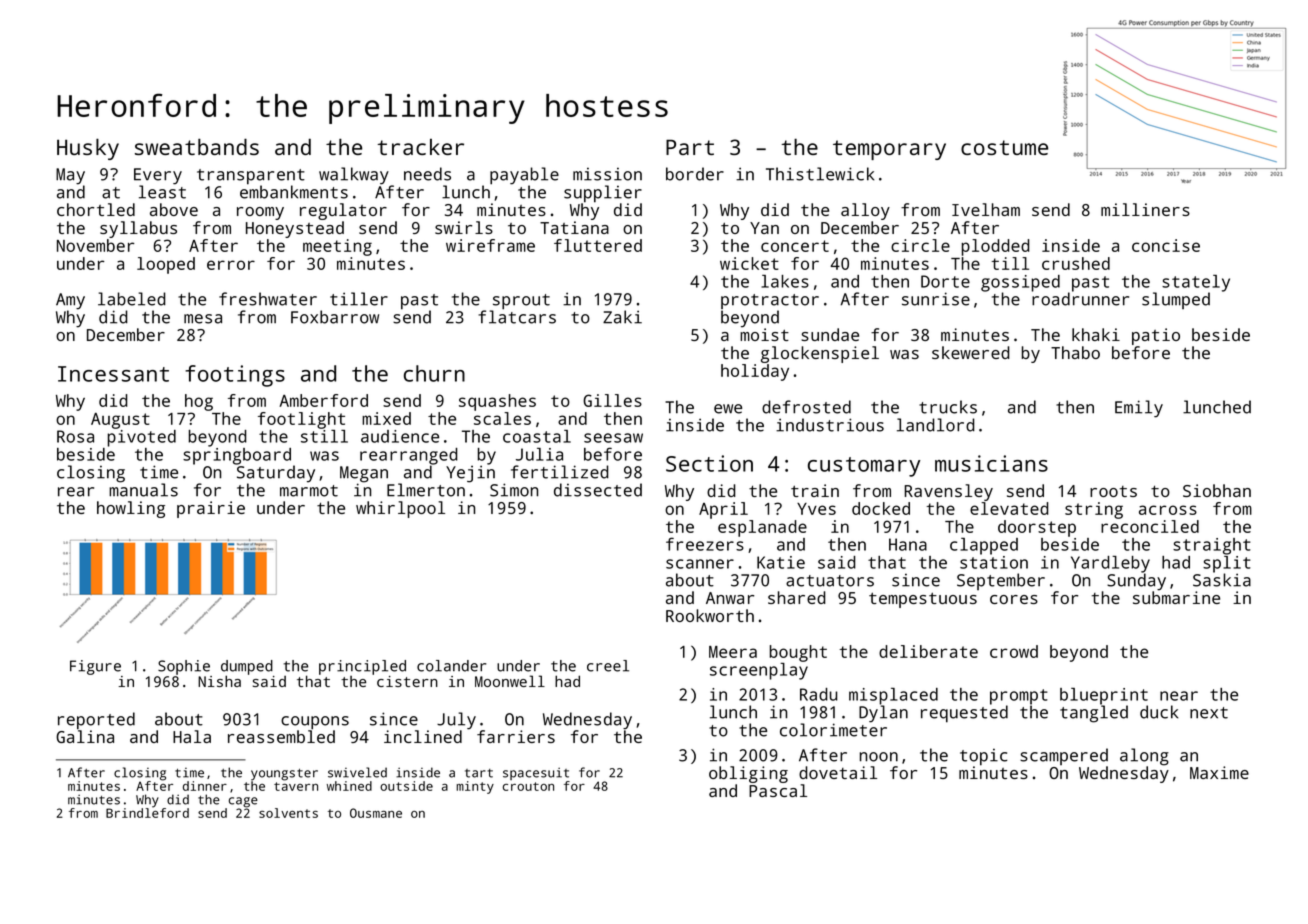  I want to click on Anwar, so click(730, 598).
